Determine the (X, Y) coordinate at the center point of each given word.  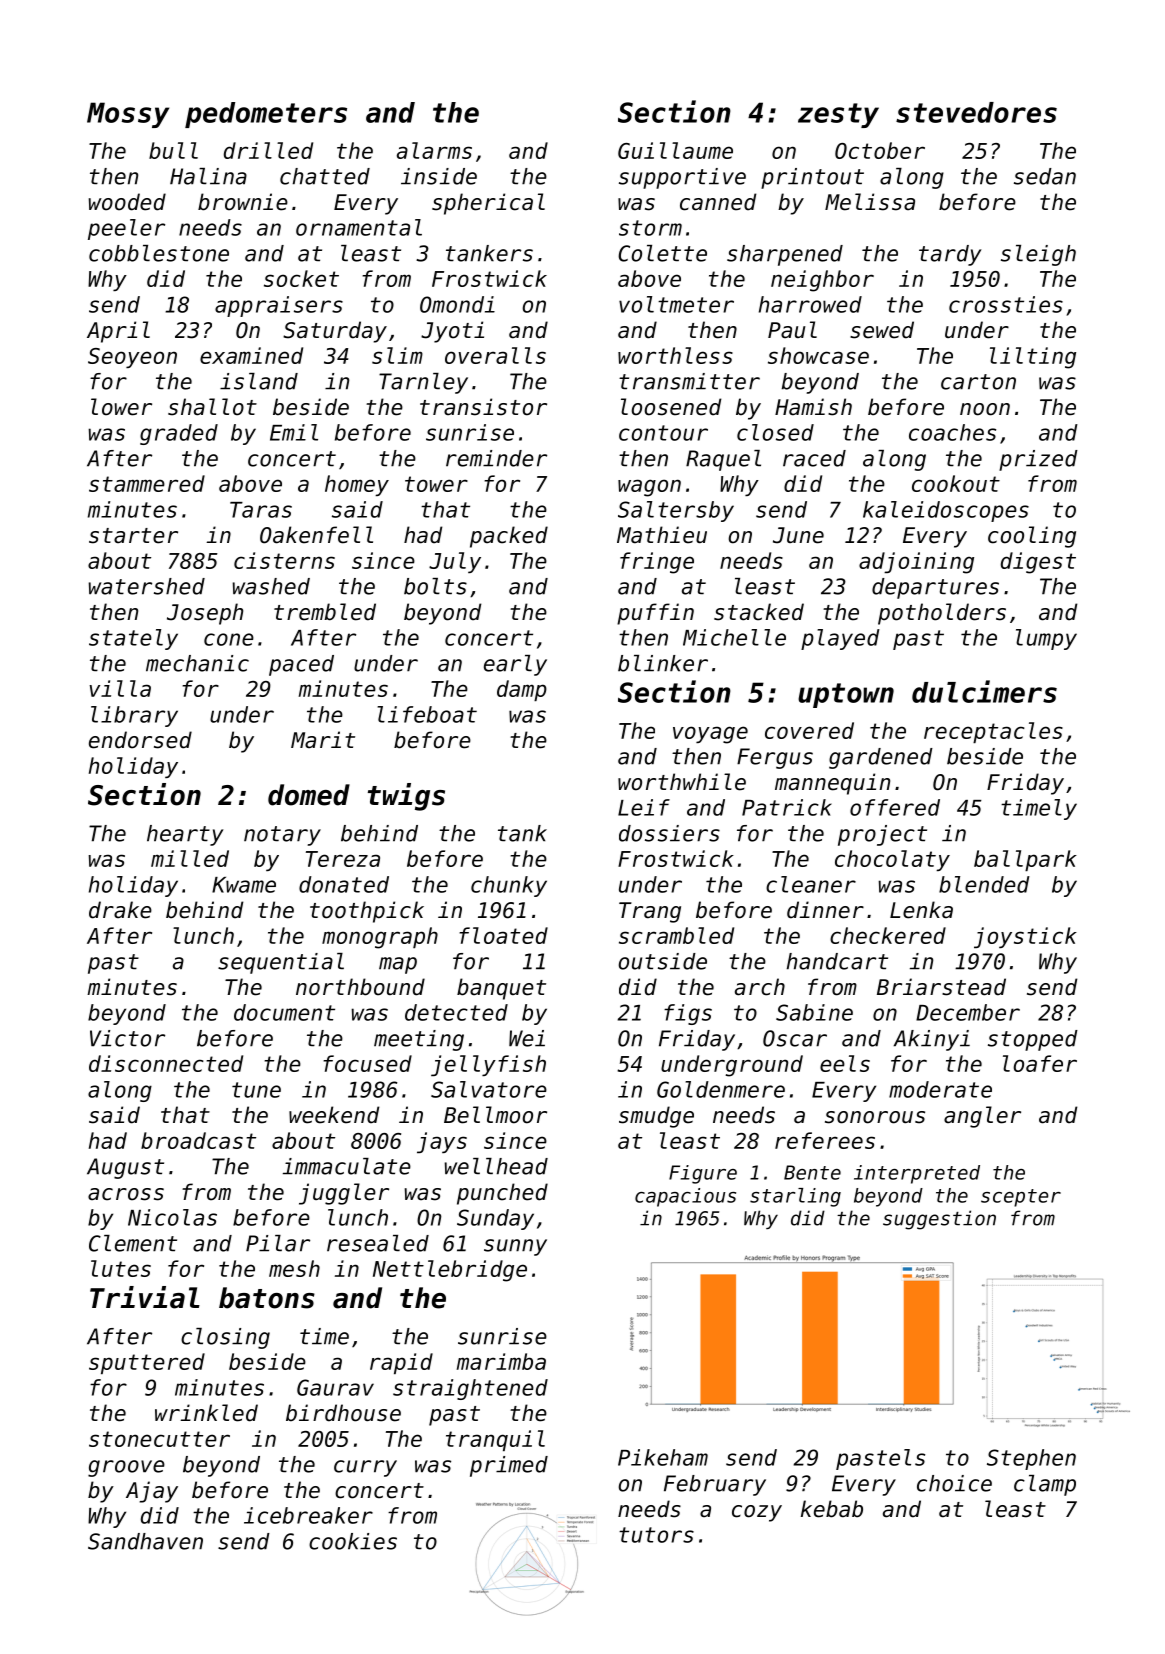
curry (365, 1468)
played (840, 639)
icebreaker (308, 1515)
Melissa (870, 202)
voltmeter (676, 304)
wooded (127, 202)
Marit (323, 740)
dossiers (669, 833)
